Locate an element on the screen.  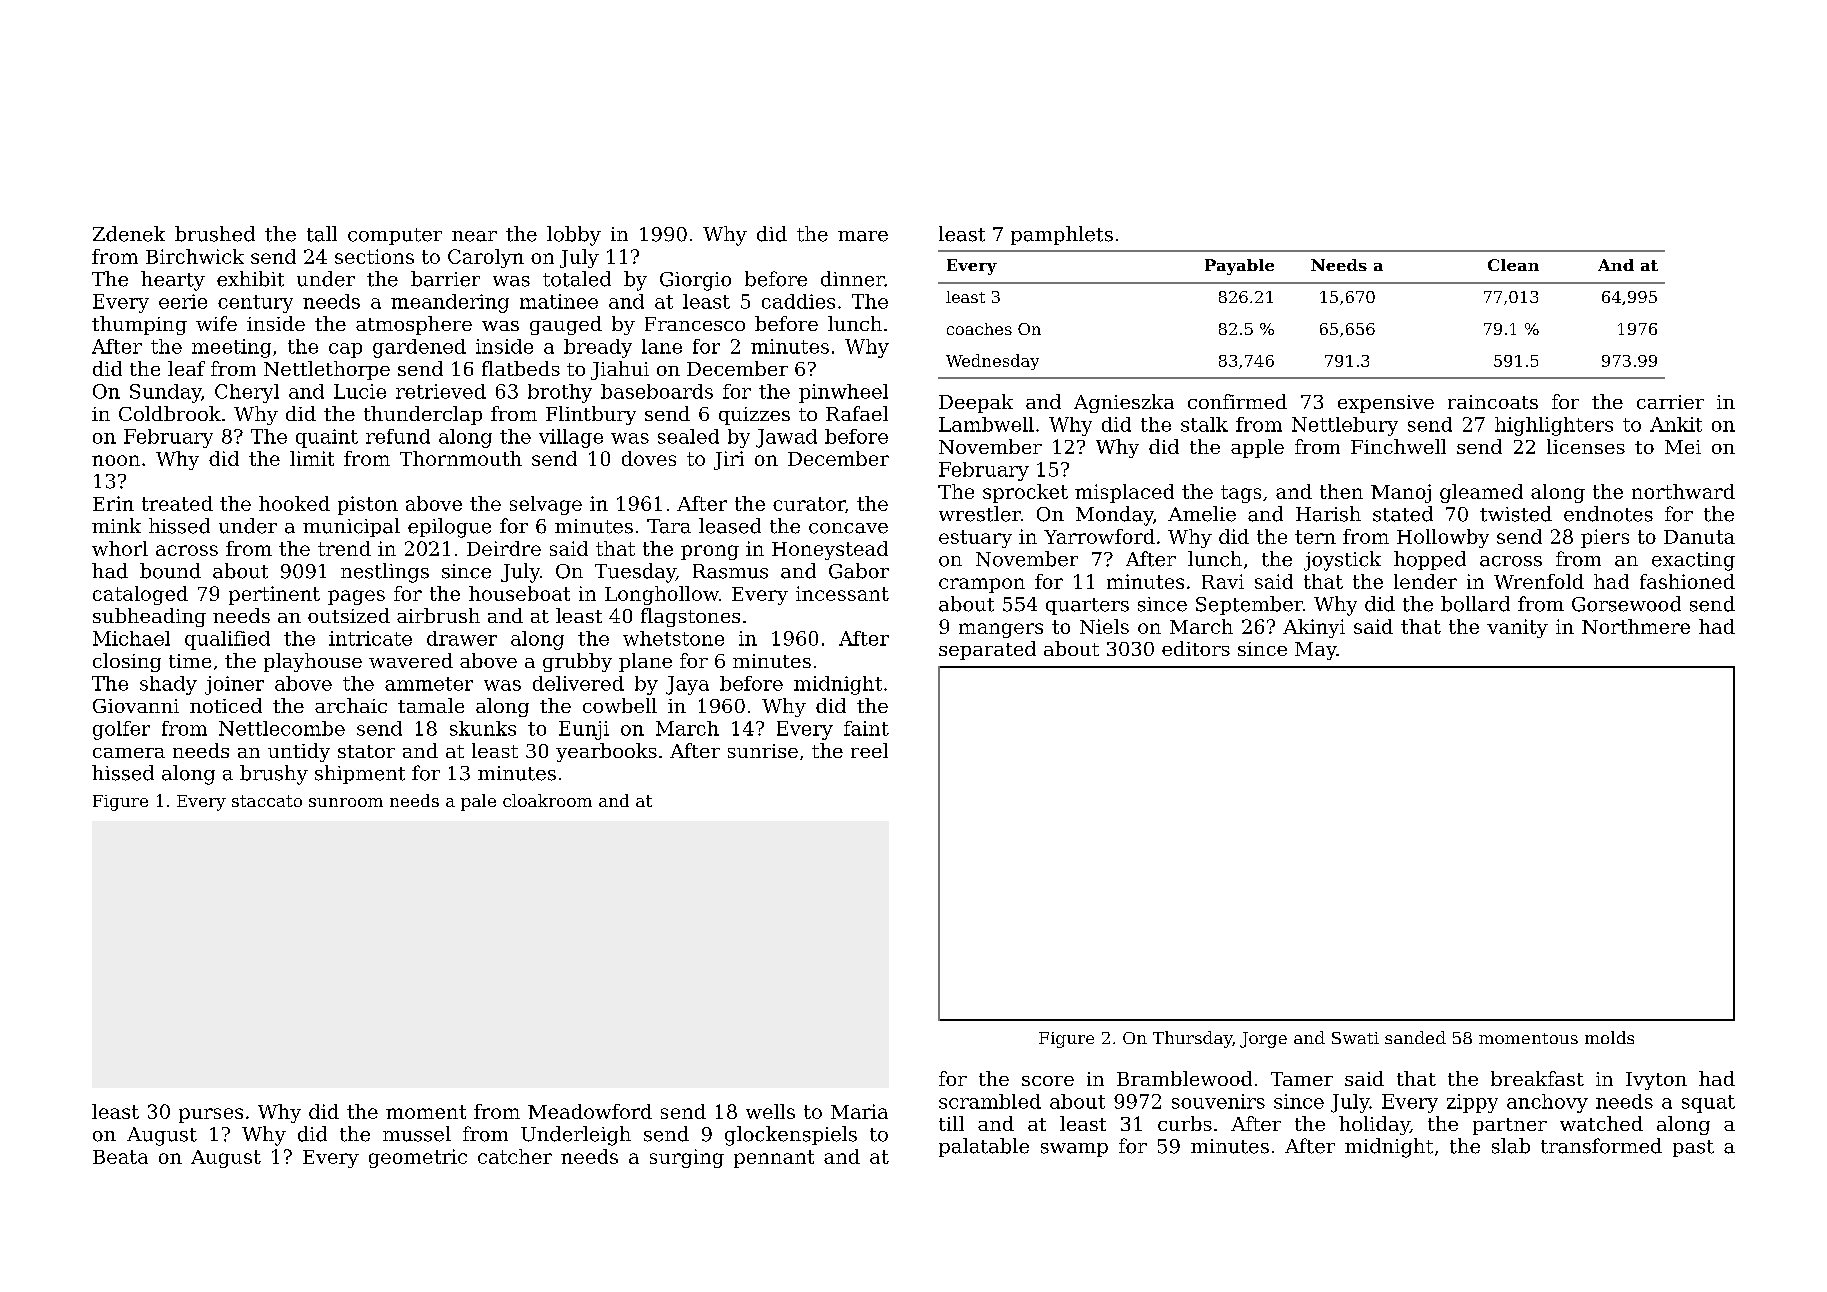
pamphlets is located at coordinates (1062, 235).
